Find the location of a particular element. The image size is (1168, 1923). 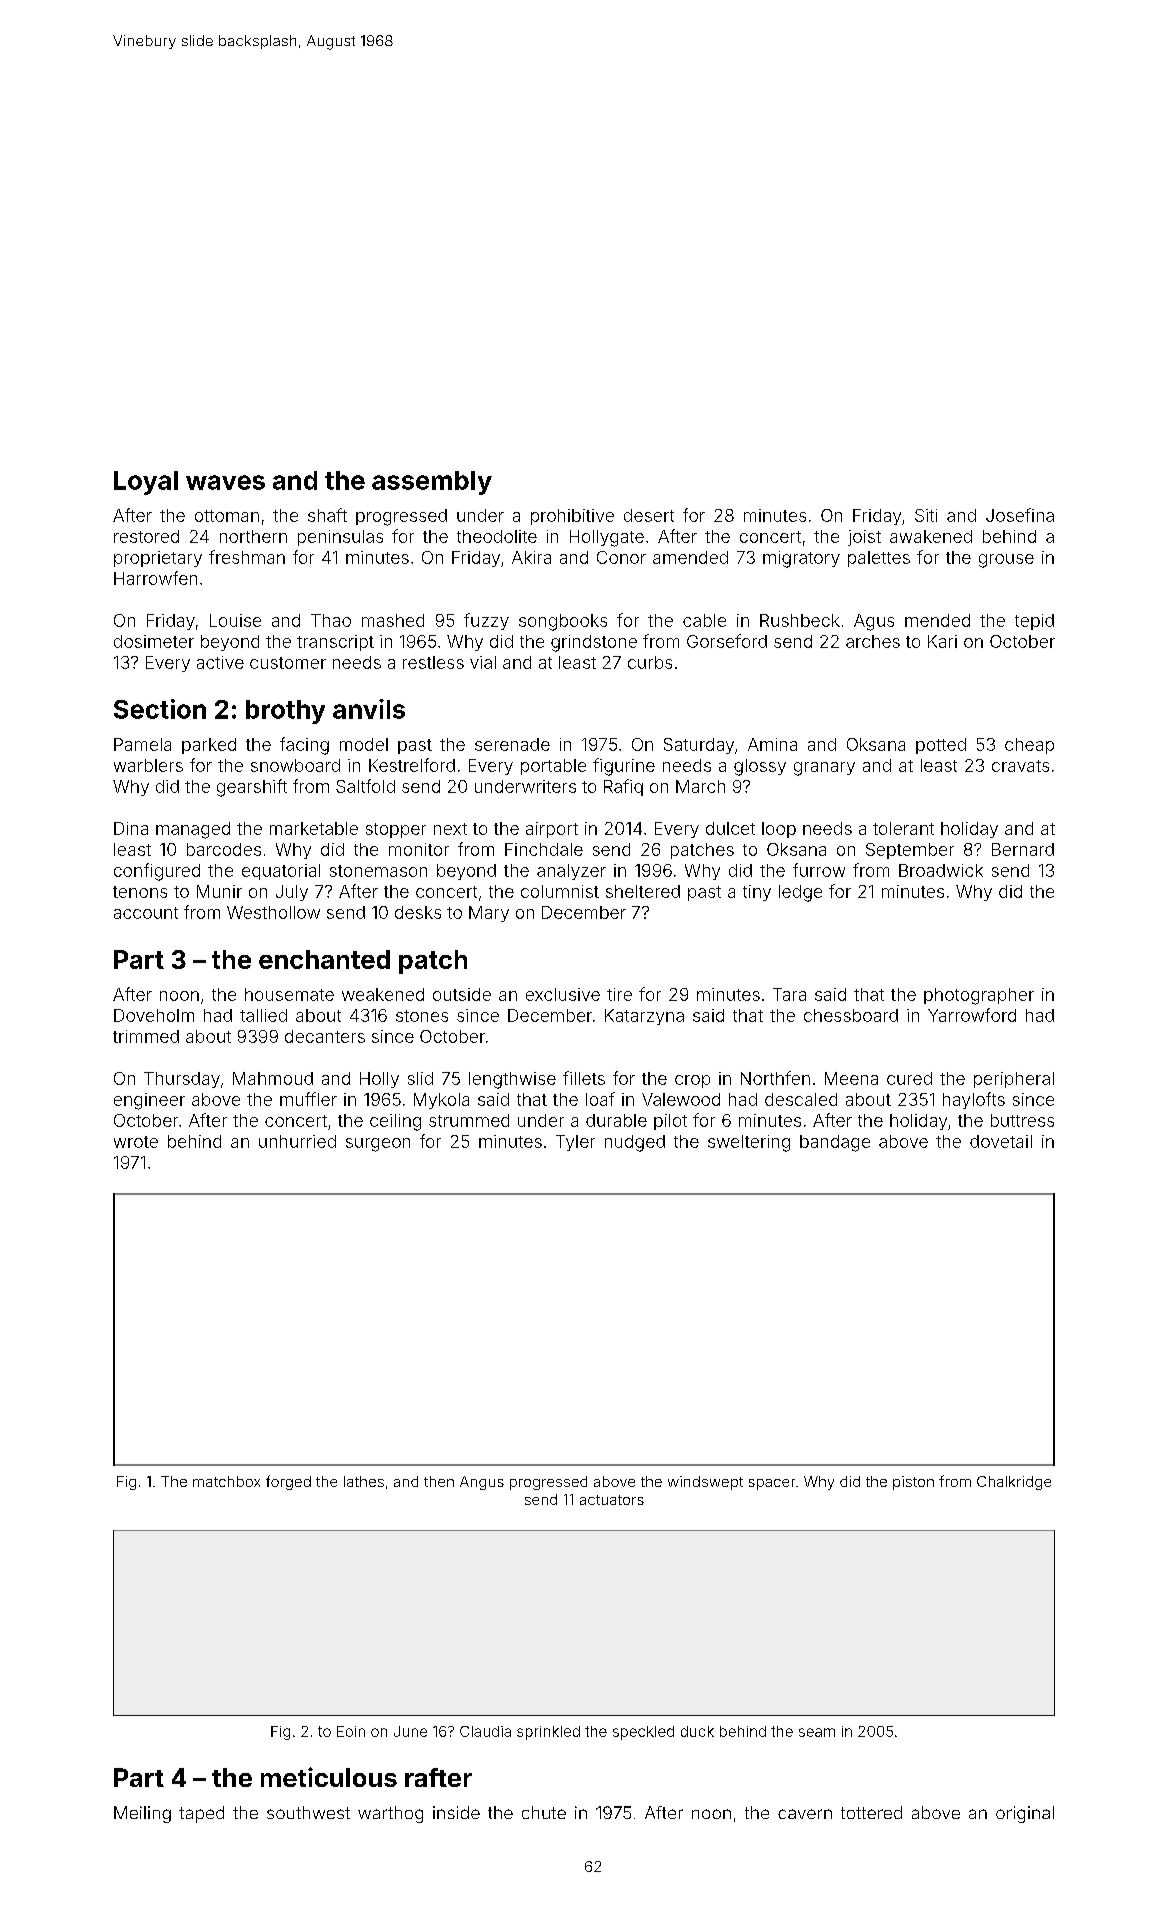

sheltered is located at coordinates (643, 891).
